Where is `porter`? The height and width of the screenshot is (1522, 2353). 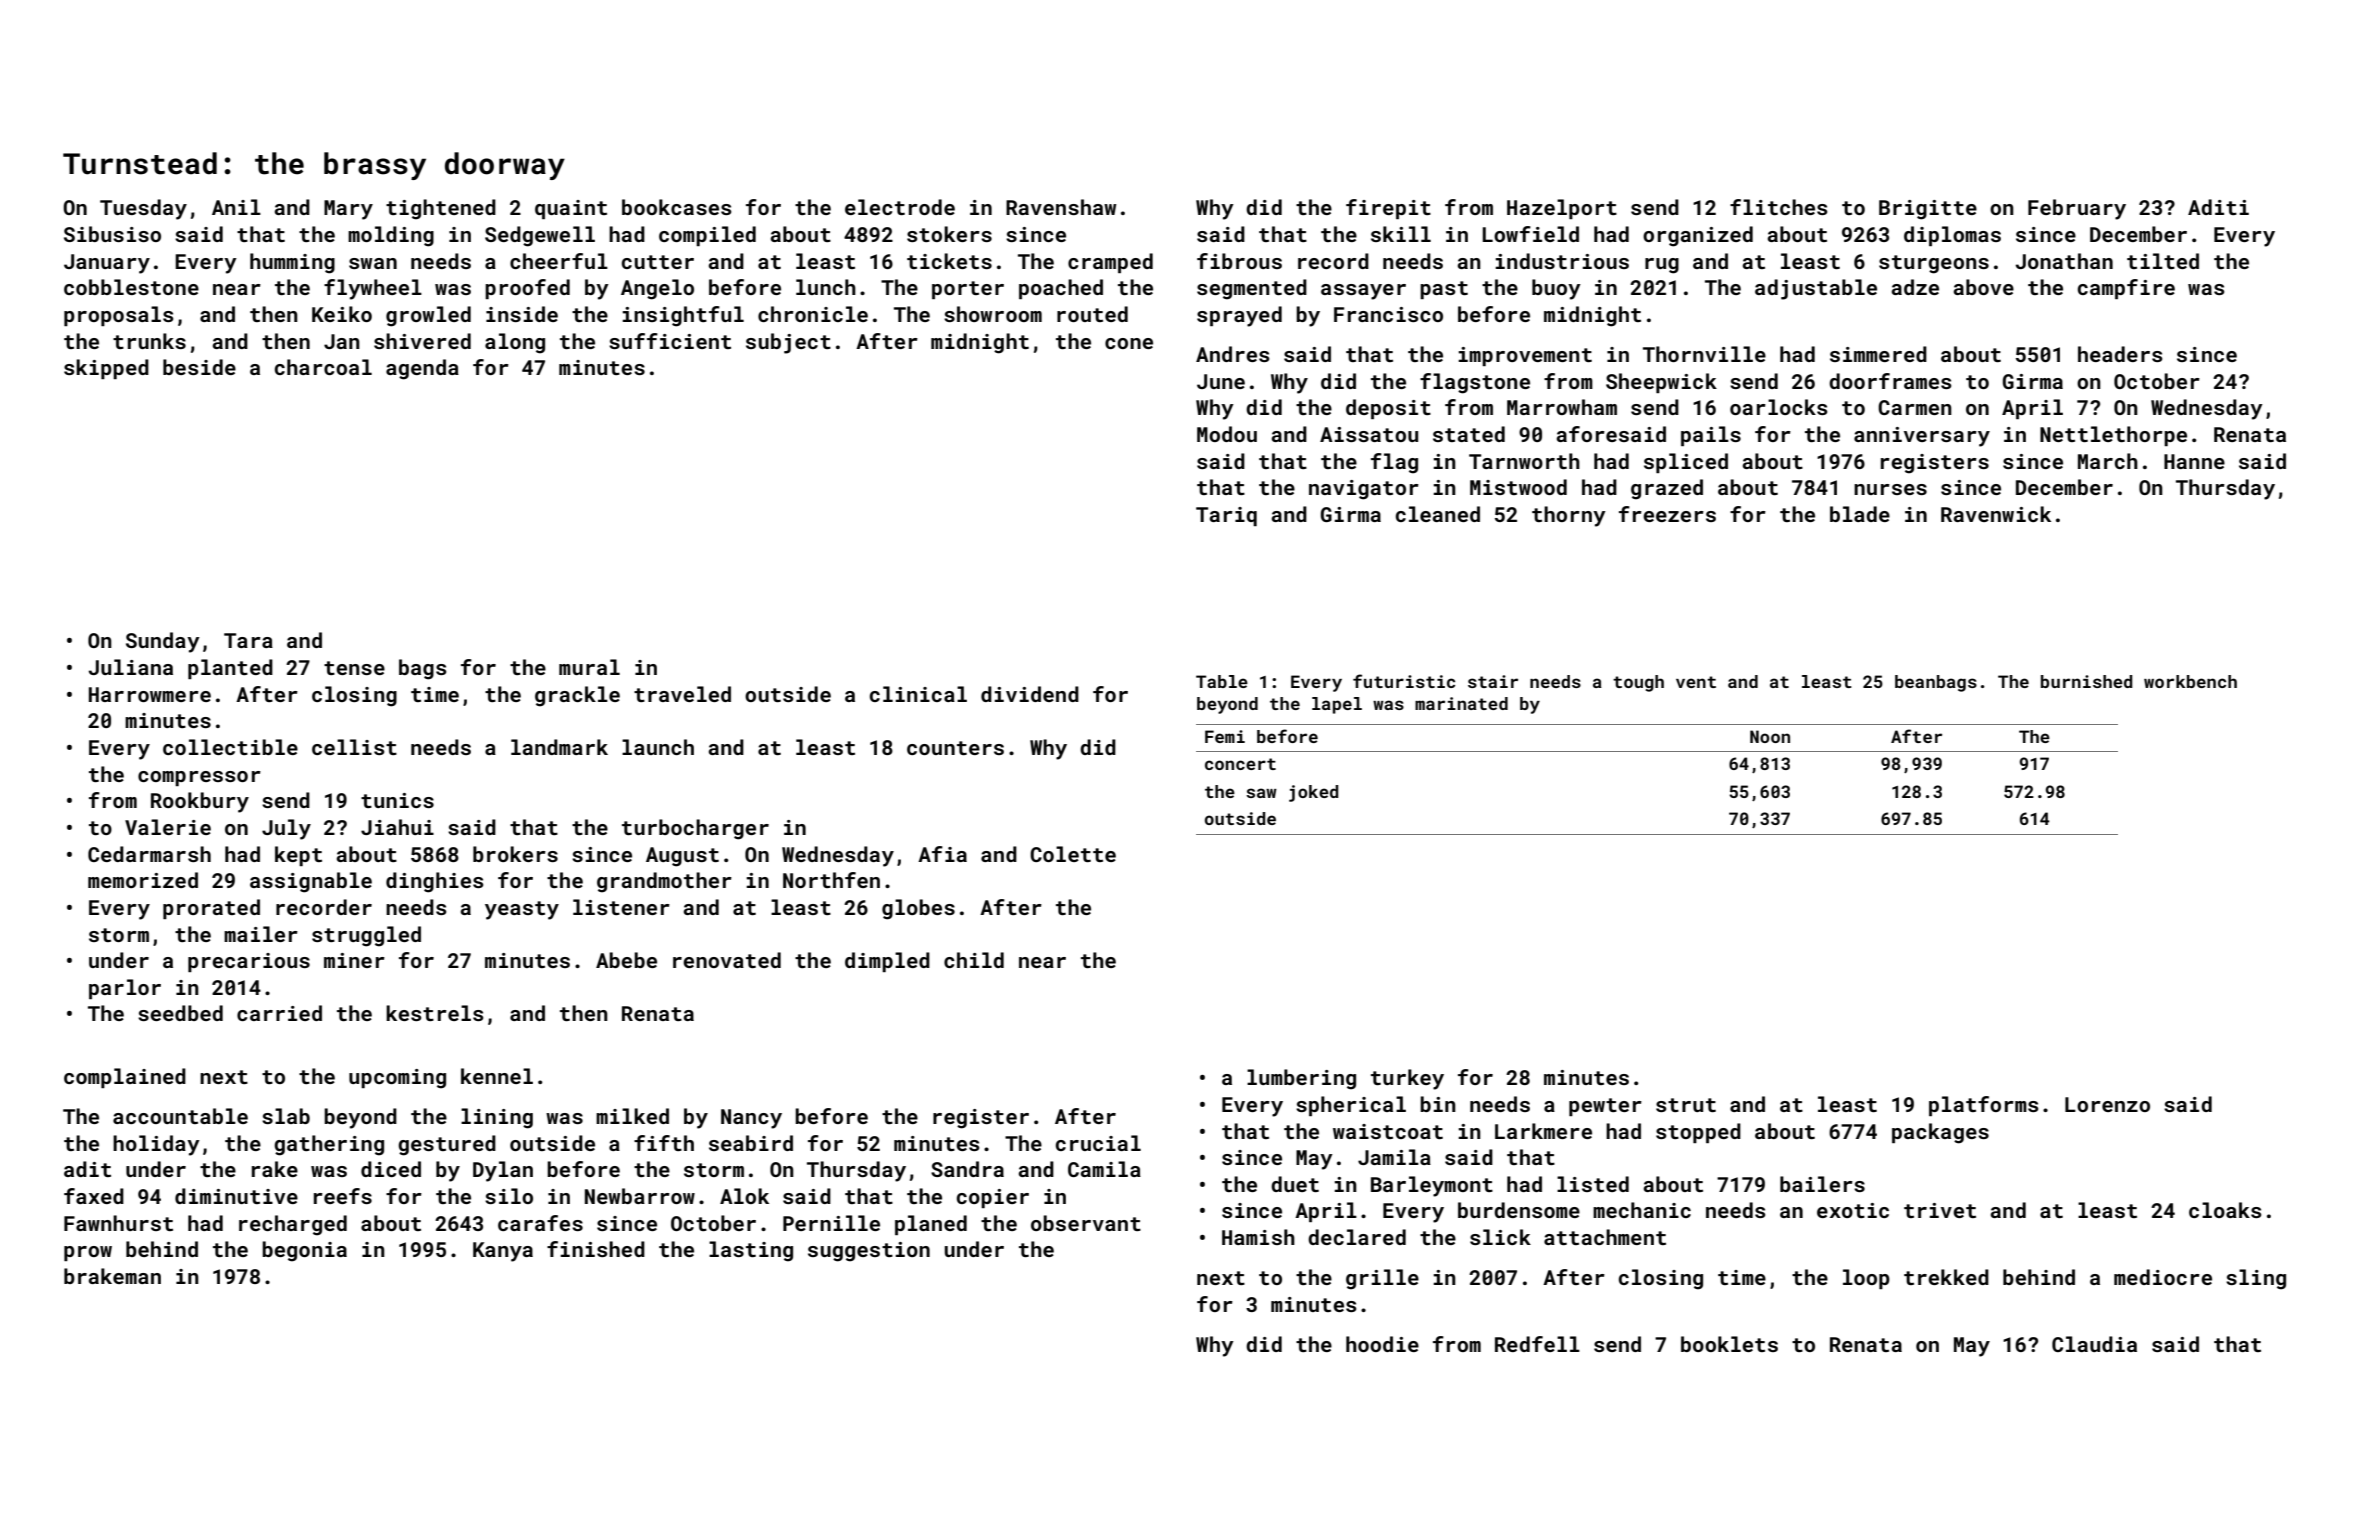
porter is located at coordinates (968, 290).
